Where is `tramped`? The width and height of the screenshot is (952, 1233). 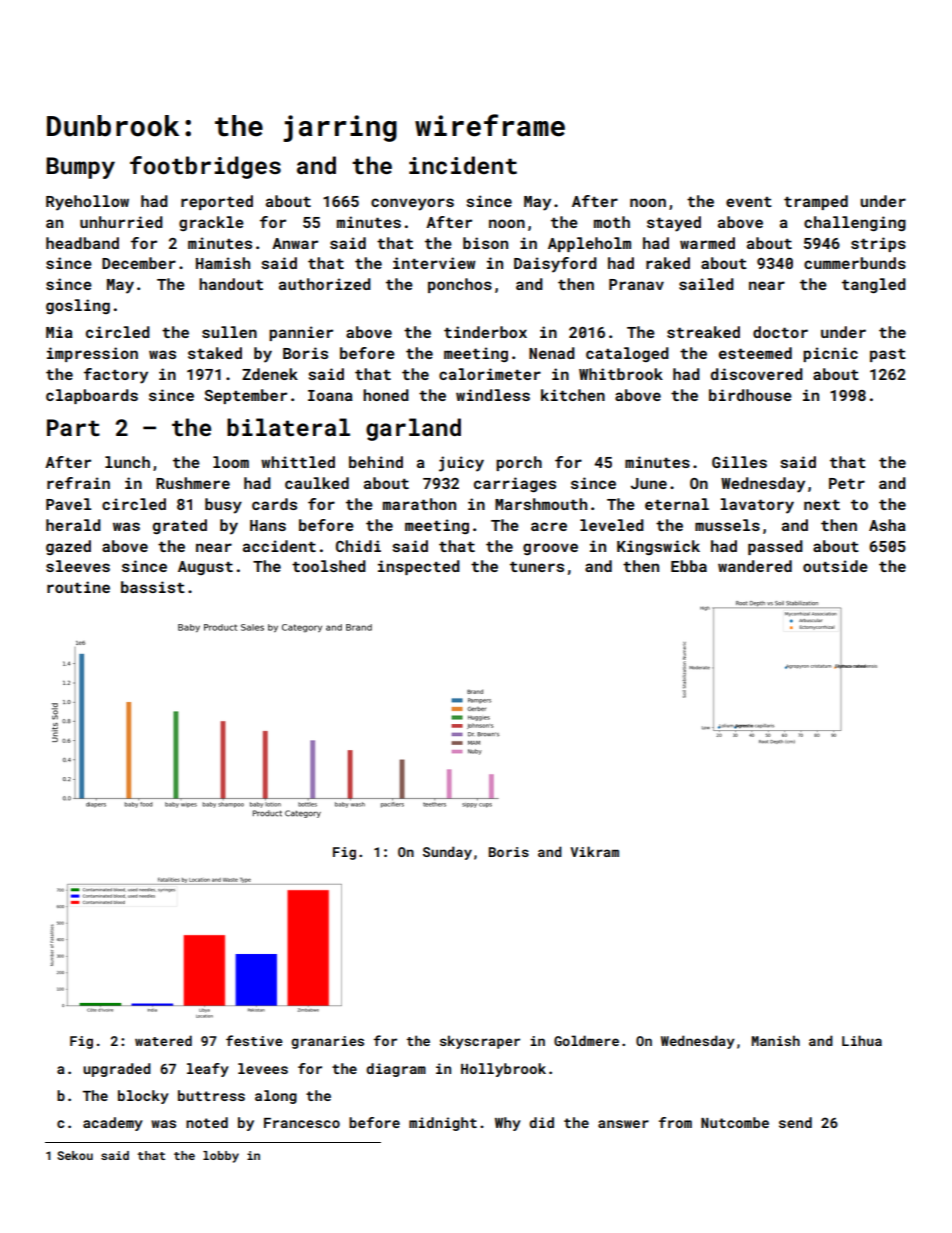
tramped is located at coordinates (816, 202).
